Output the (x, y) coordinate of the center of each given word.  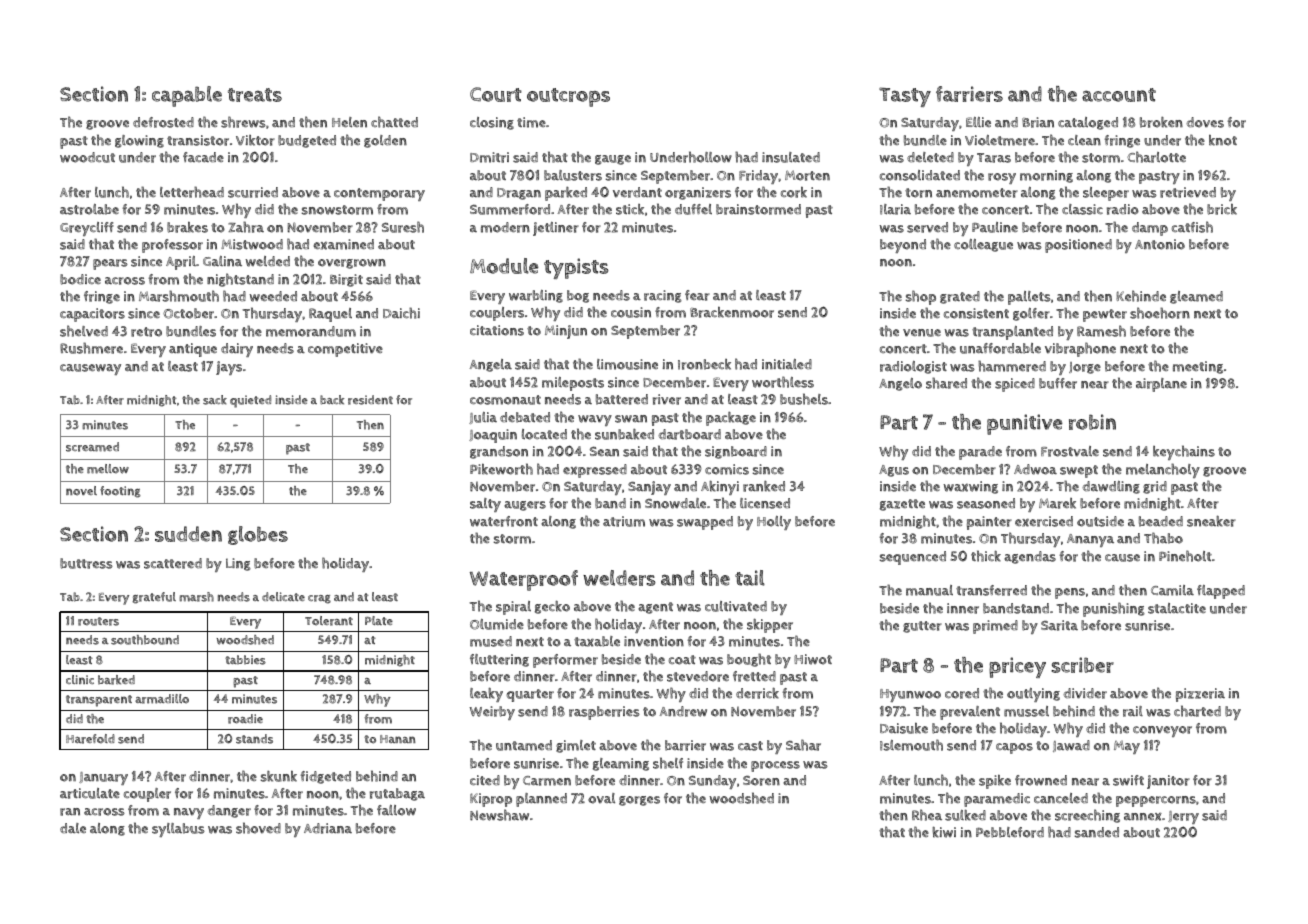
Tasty (905, 97)
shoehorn (1160, 313)
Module (504, 266)
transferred (991, 590)
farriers (969, 94)
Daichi (401, 313)
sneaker (1211, 521)
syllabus (178, 830)
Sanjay (649, 488)
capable (187, 96)
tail (750, 578)
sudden (188, 534)
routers (98, 621)
